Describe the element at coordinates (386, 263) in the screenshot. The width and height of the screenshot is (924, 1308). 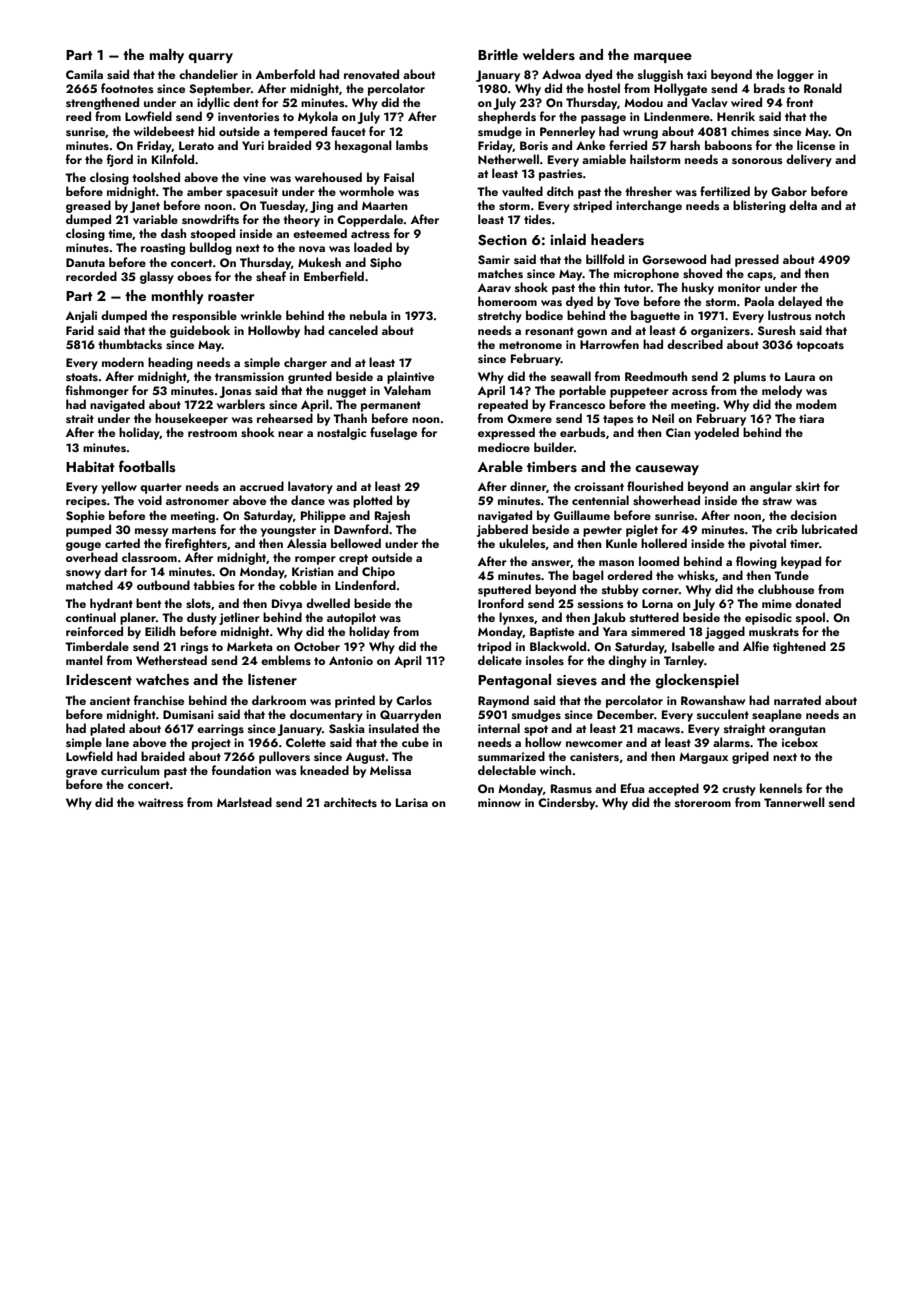
I see `Sipho` at that location.
